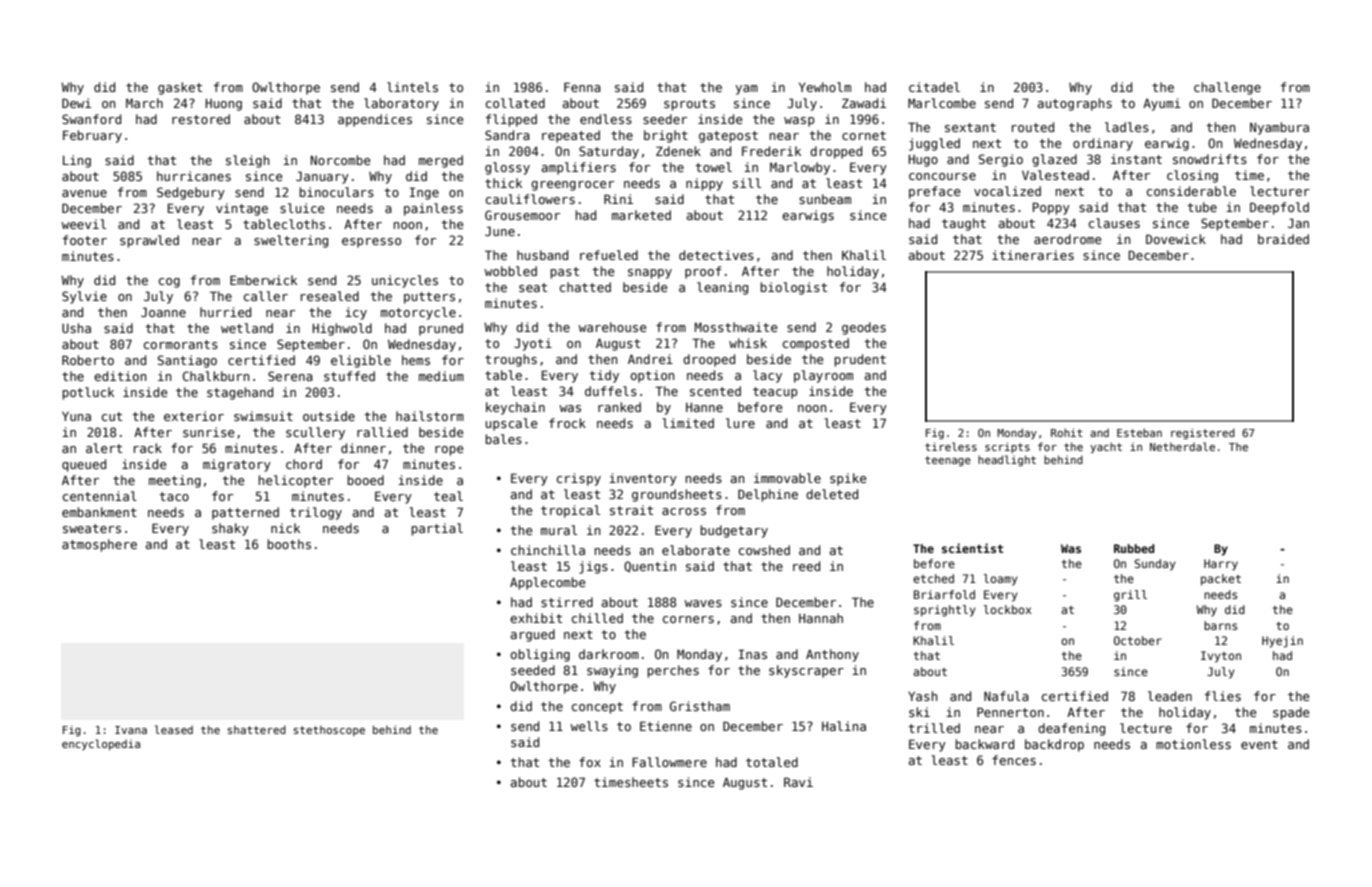 Image resolution: width=1372 pixels, height=887 pixels. What do you see at coordinates (590, 762) in the document?
I see `fox` at bounding box center [590, 762].
